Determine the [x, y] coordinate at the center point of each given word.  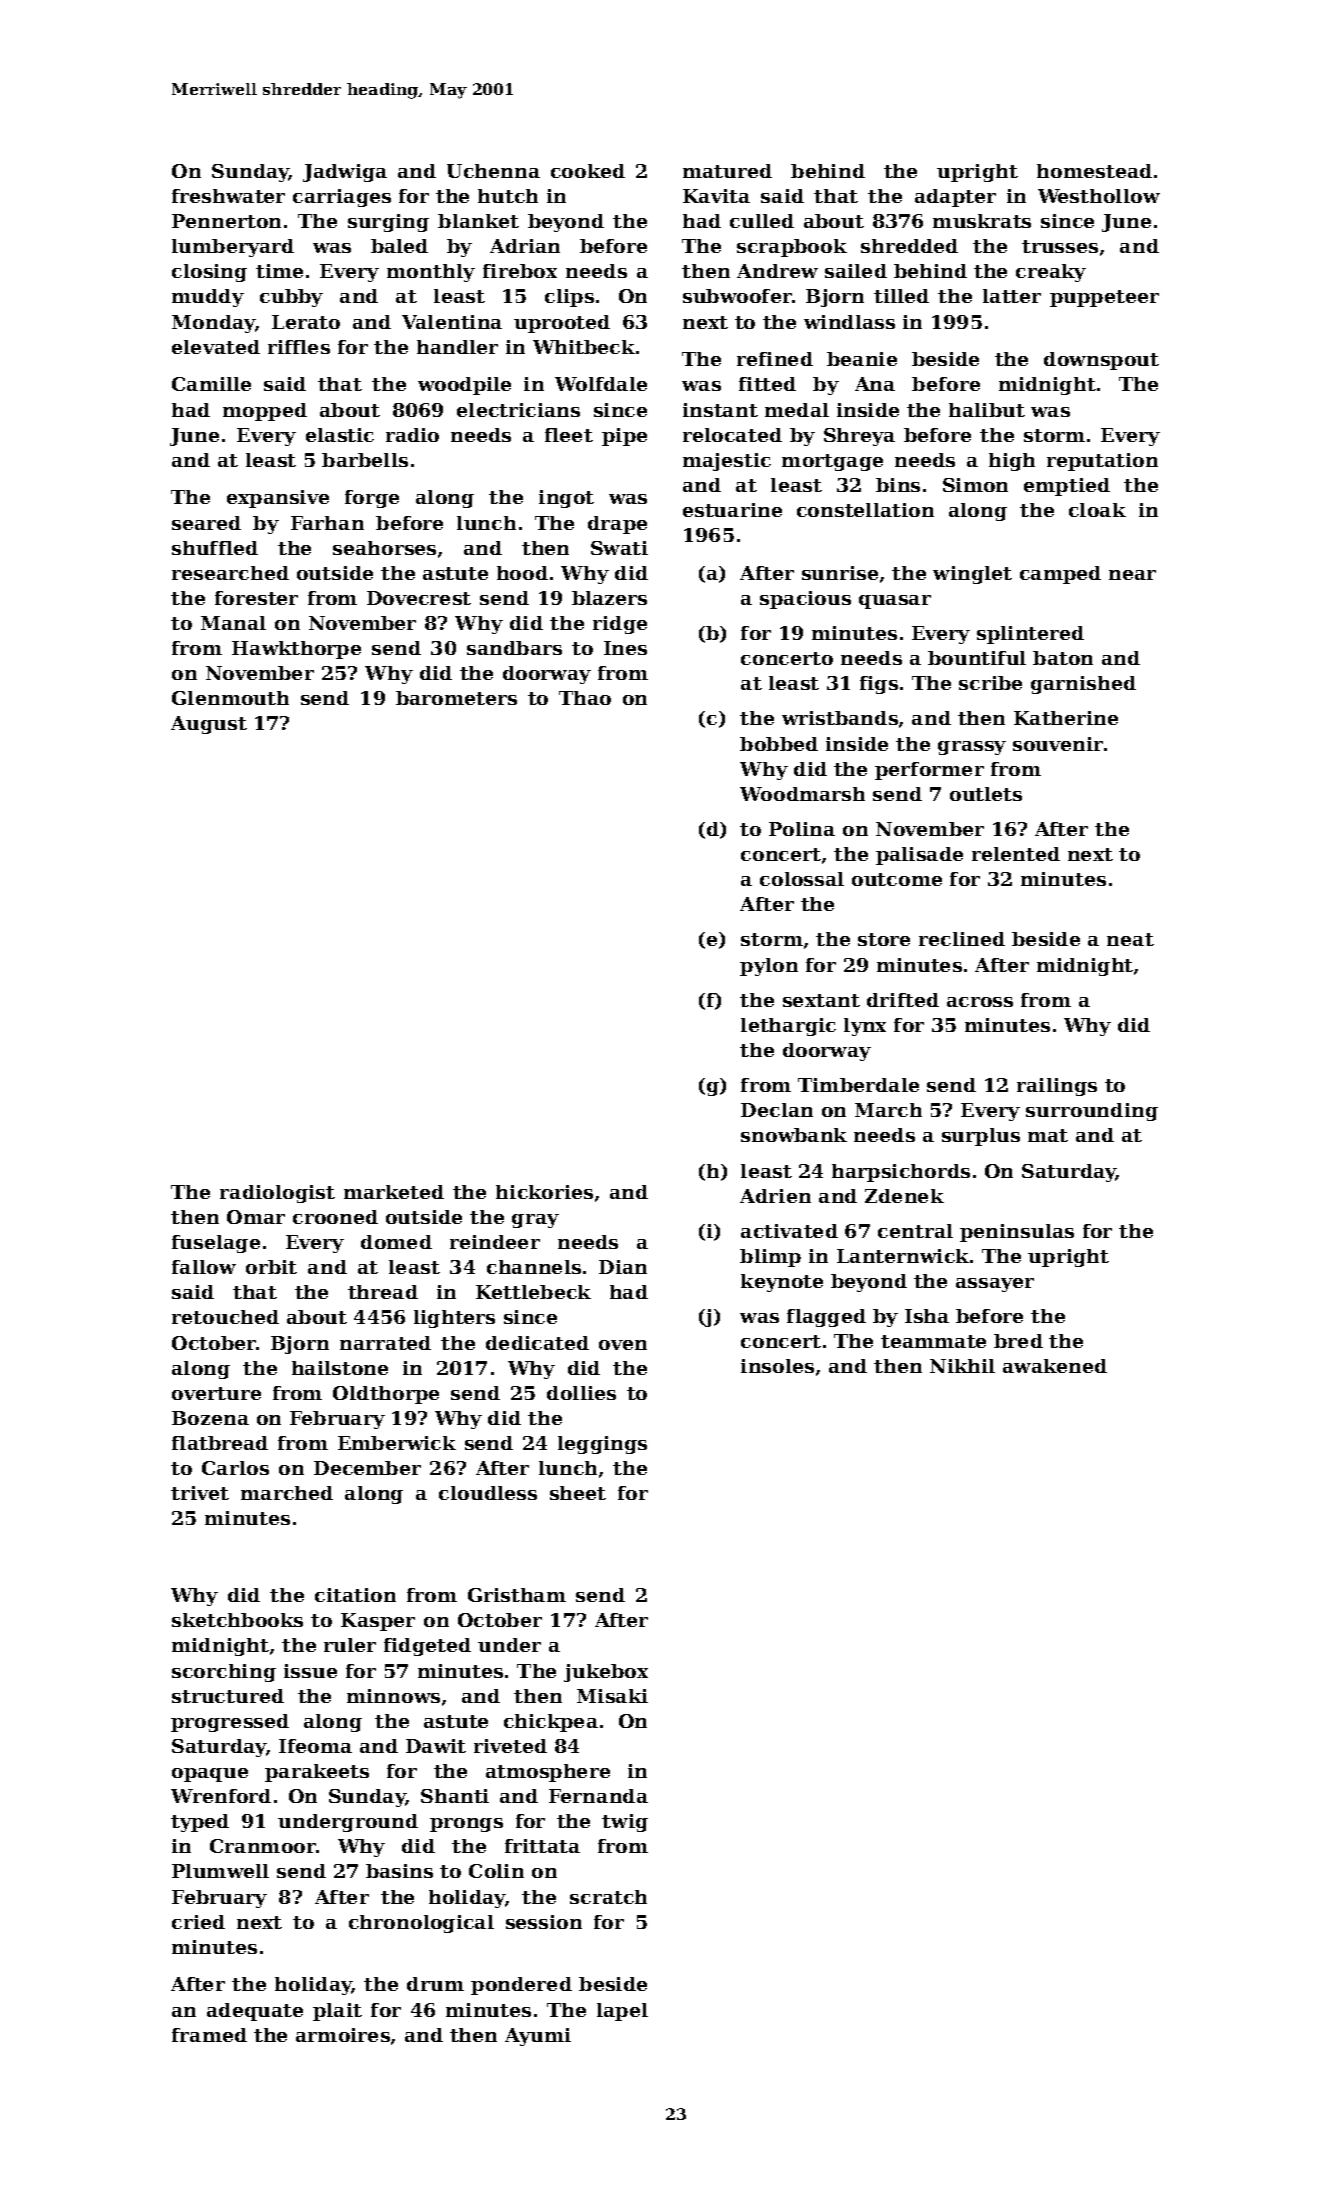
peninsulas [1017, 1233]
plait [337, 2012]
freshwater [228, 196]
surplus [981, 1137]
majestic [727, 462]
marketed [394, 1192]
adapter [955, 198]
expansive [278, 499]
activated [789, 1231]
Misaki [612, 1696]
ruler [350, 1645]
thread [383, 1292]
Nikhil [962, 1366]
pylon [769, 967]
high [1012, 462]
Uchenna [493, 171]
